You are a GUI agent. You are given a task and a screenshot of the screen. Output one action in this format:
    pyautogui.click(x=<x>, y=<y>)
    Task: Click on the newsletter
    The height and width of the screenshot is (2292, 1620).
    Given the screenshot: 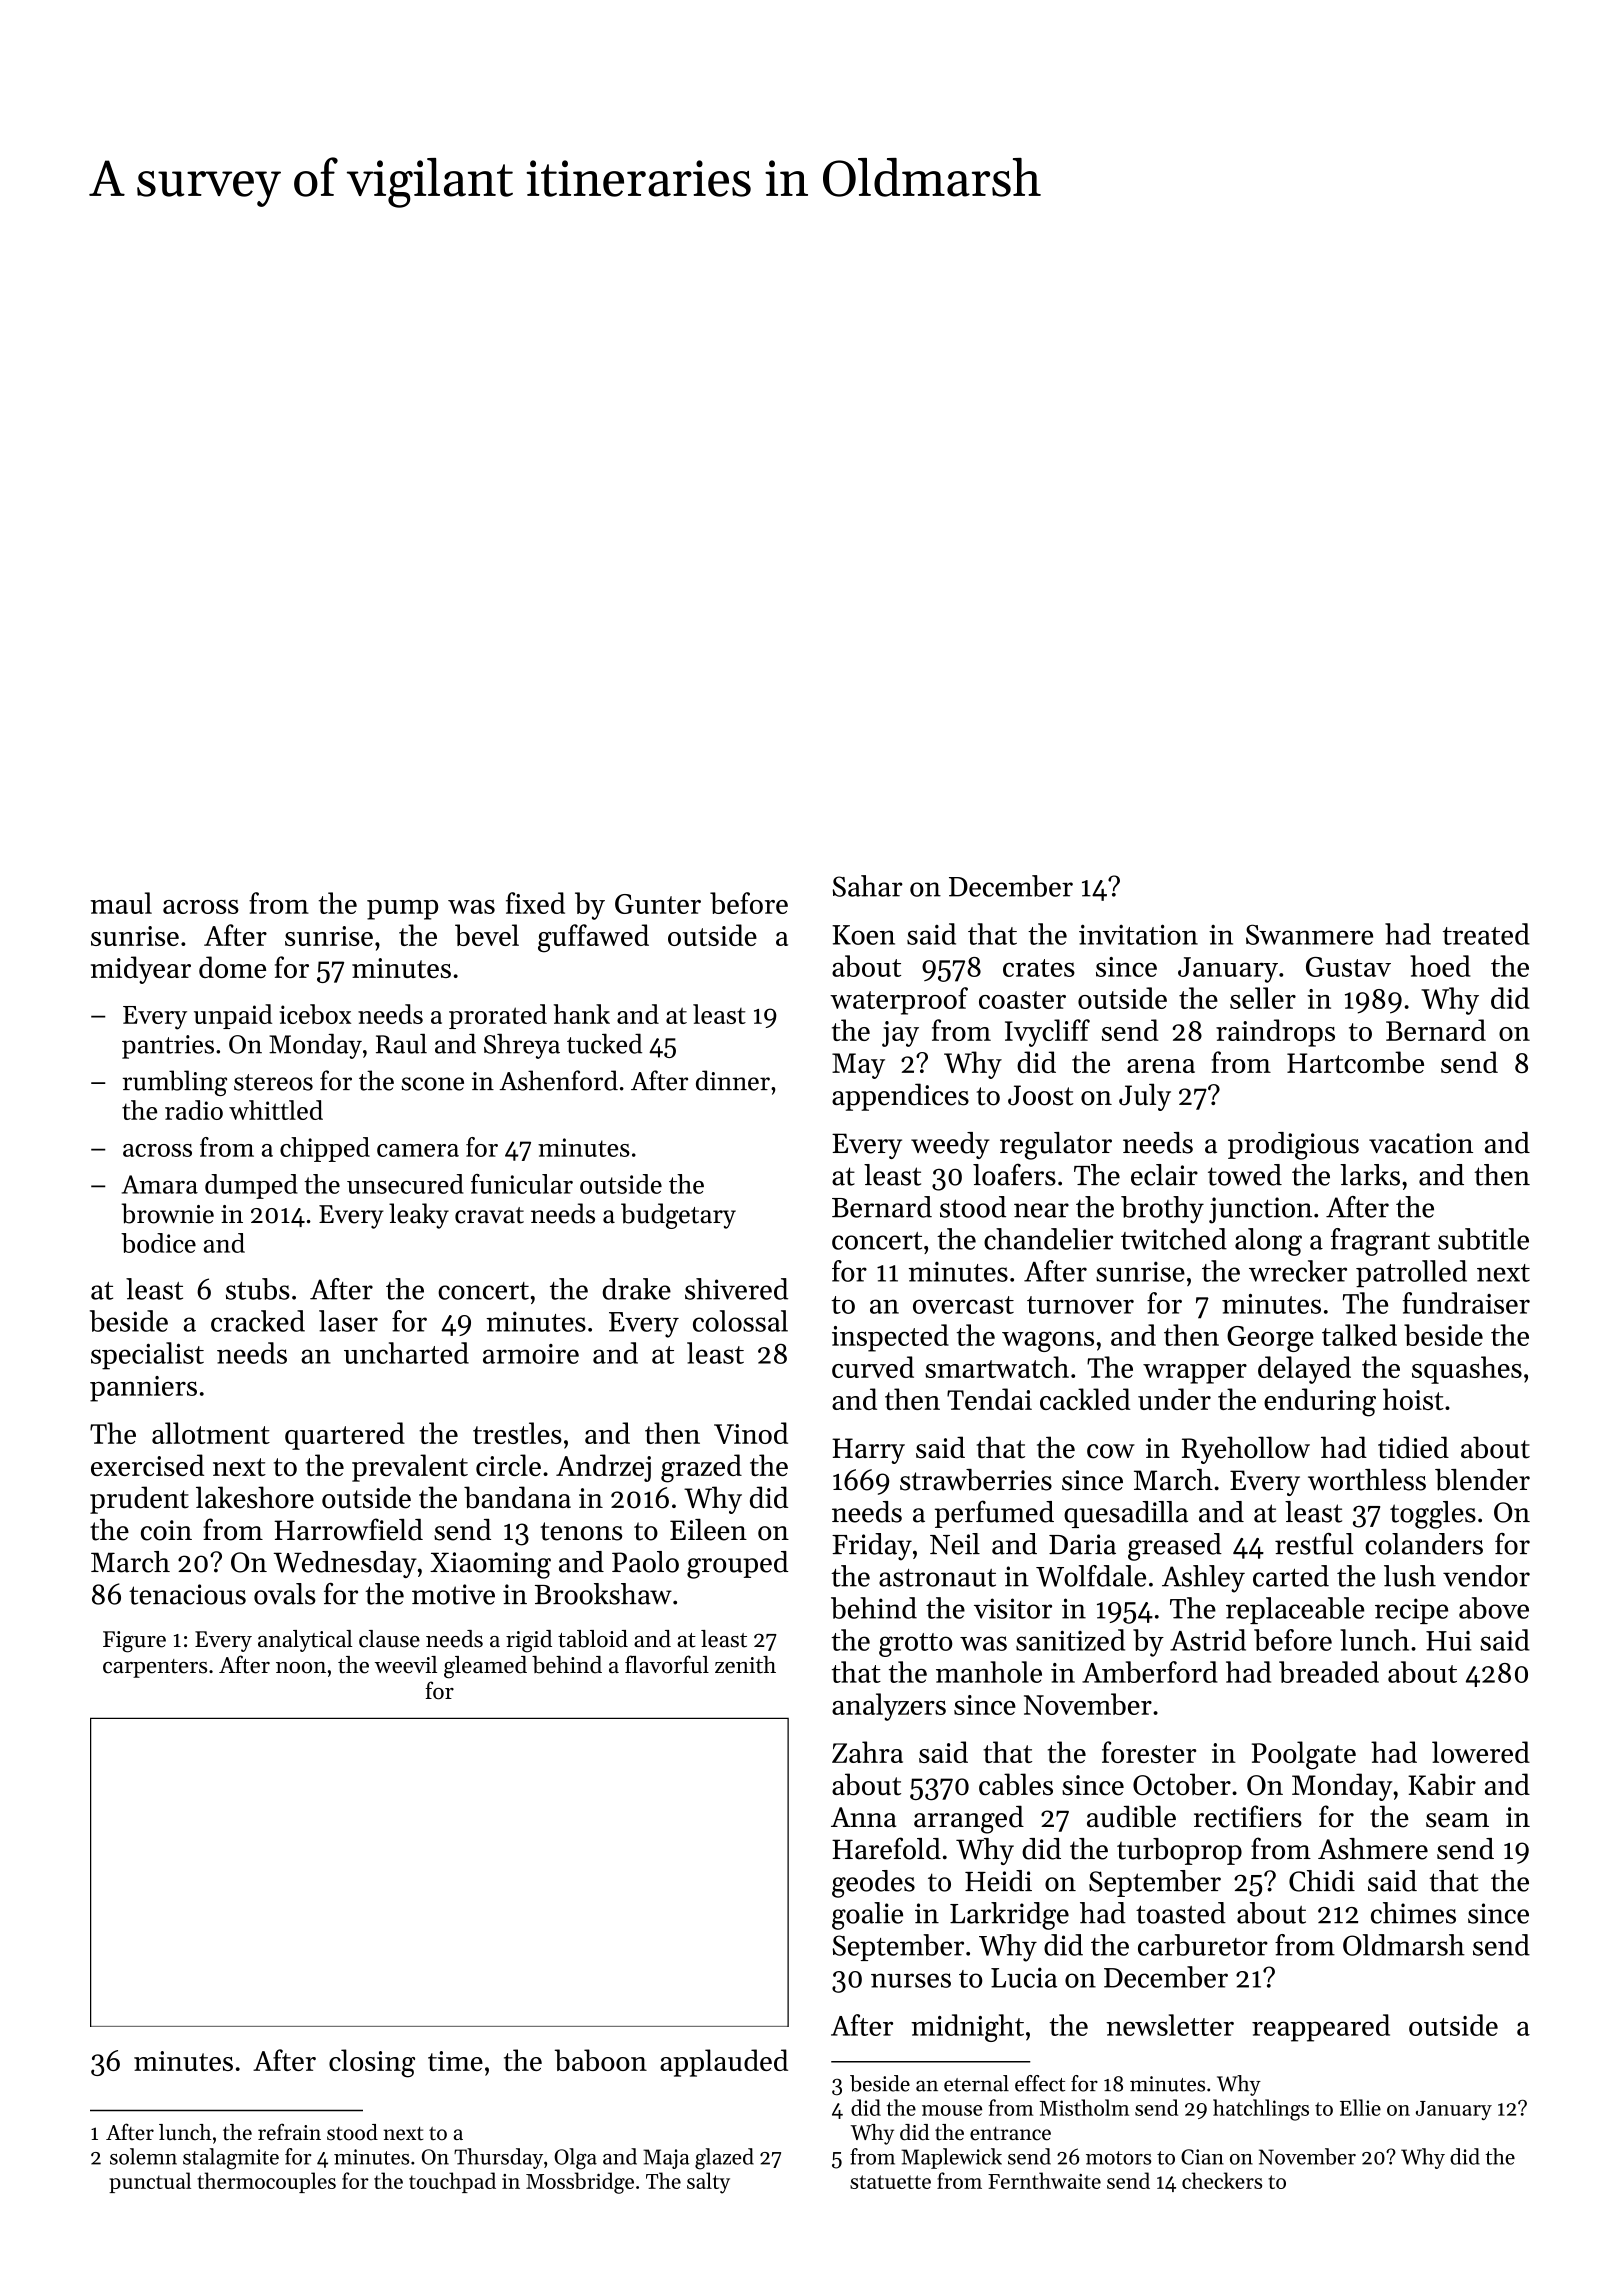 What is the action you would take?
    pyautogui.click(x=1170, y=2025)
